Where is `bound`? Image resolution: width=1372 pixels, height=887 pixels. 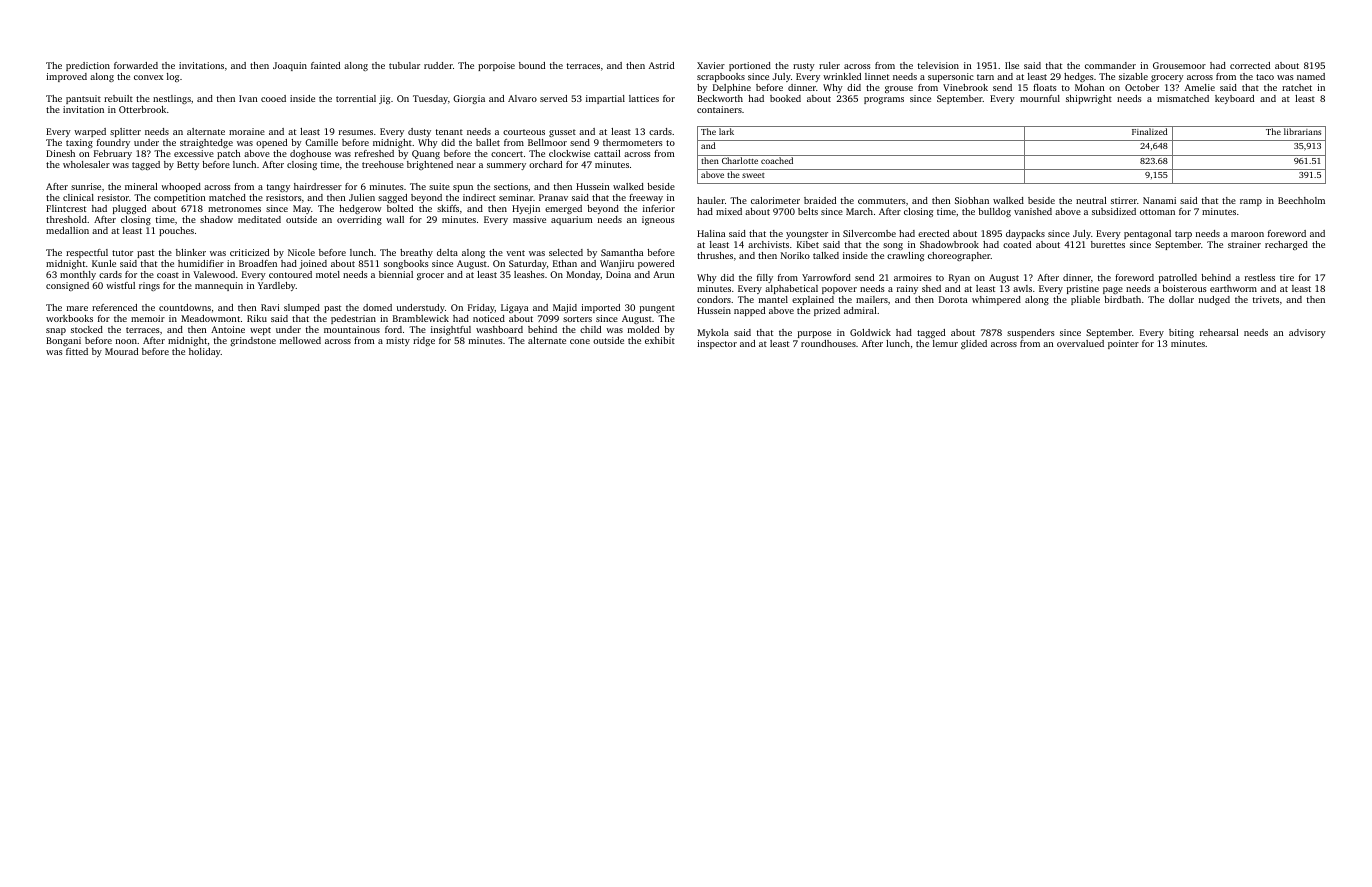 bound is located at coordinates (532, 65).
